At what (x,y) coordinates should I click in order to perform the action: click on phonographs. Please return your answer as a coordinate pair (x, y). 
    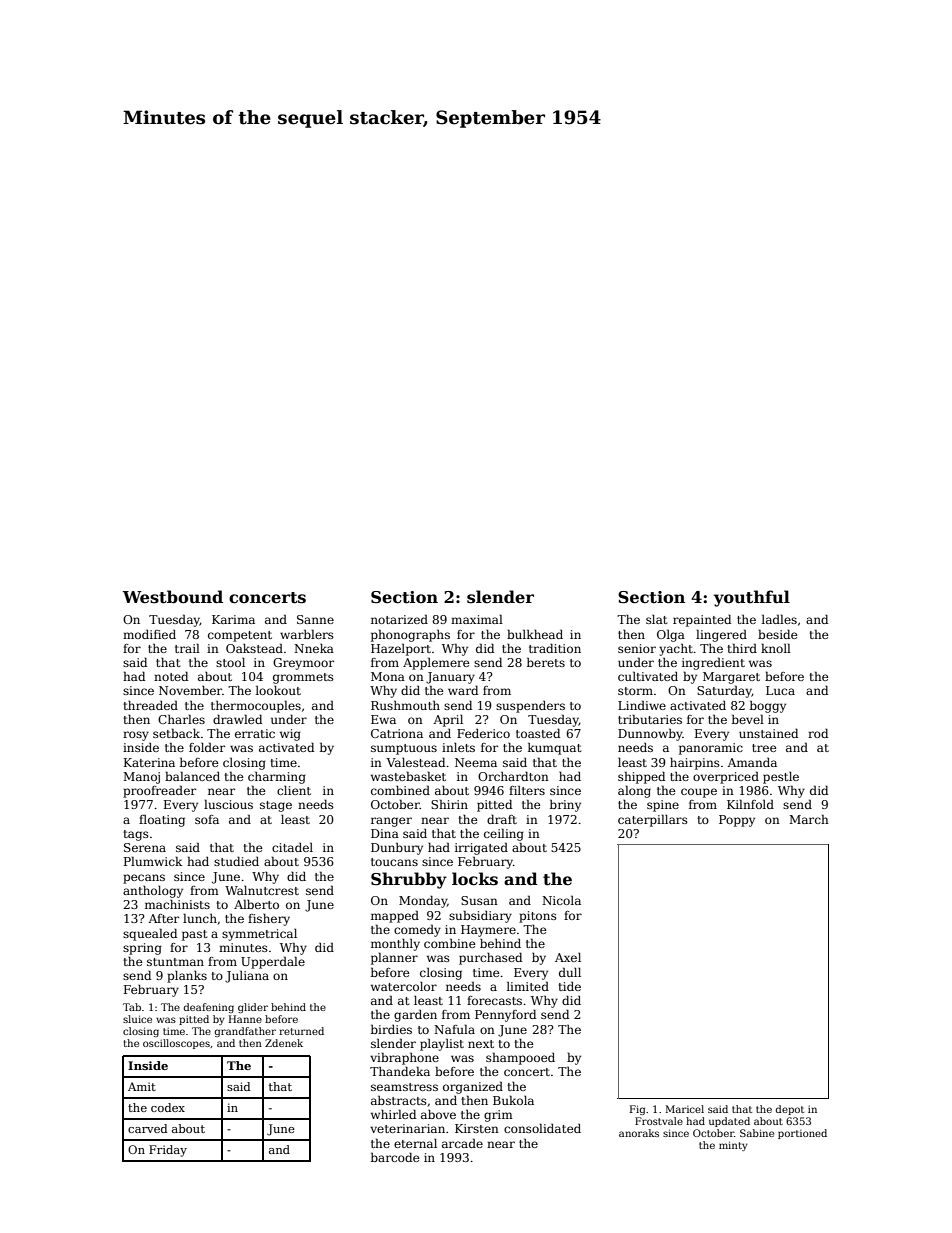
    Looking at the image, I should click on (410, 635).
